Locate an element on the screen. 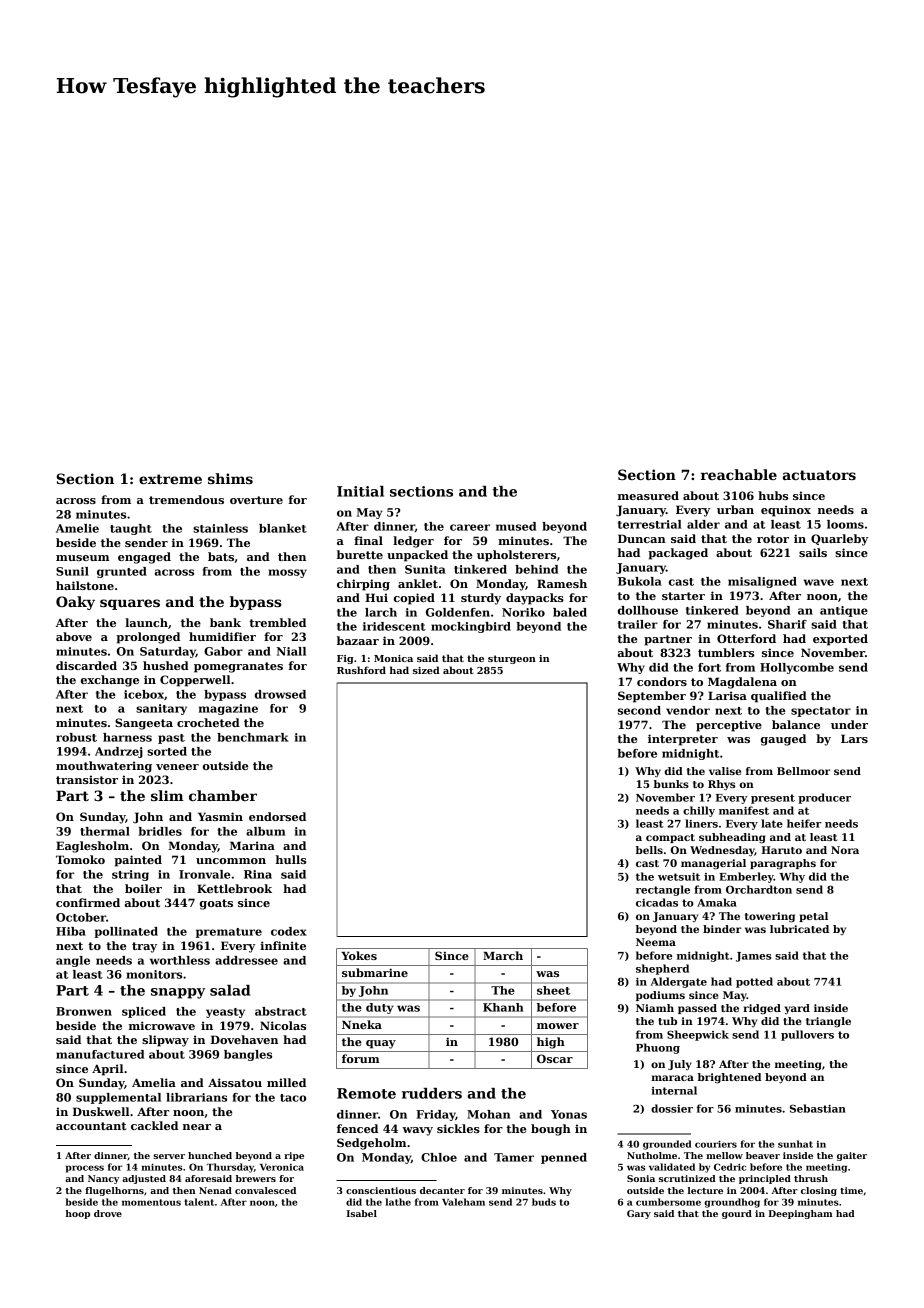 Image resolution: width=924 pixels, height=1308 pixels. extreme is located at coordinates (170, 479).
